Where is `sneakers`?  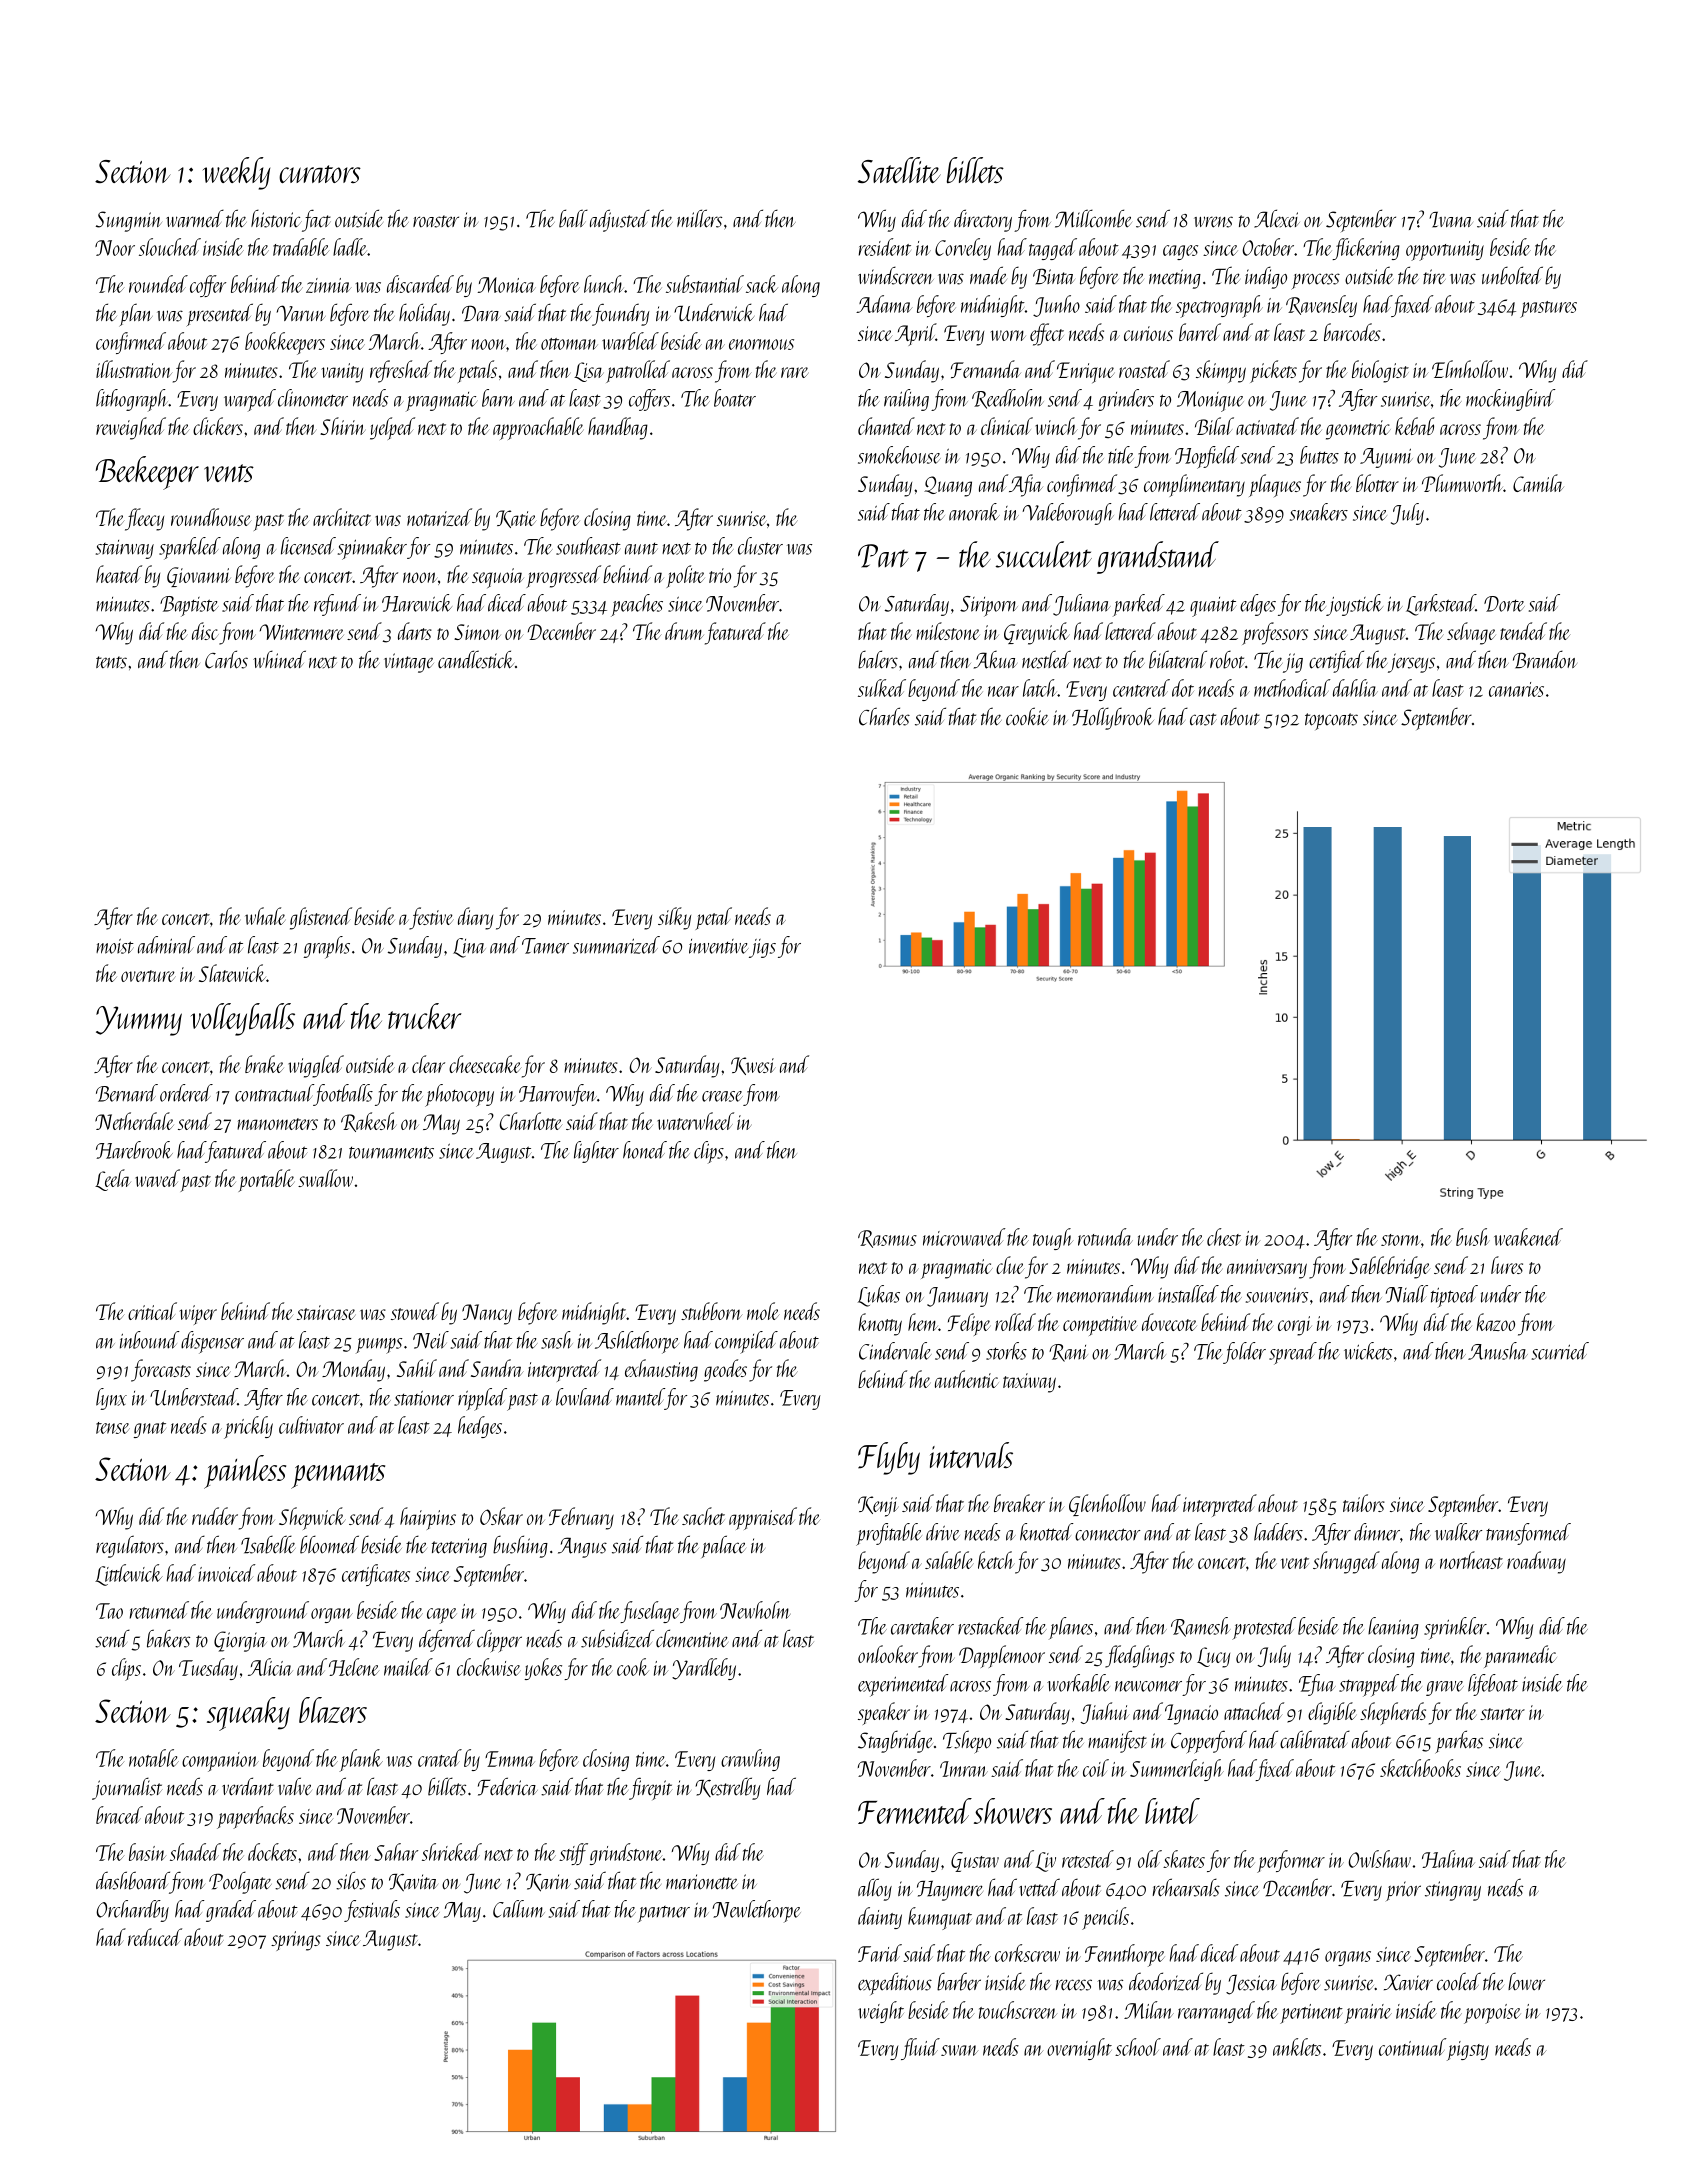 sneakers is located at coordinates (1319, 512).
